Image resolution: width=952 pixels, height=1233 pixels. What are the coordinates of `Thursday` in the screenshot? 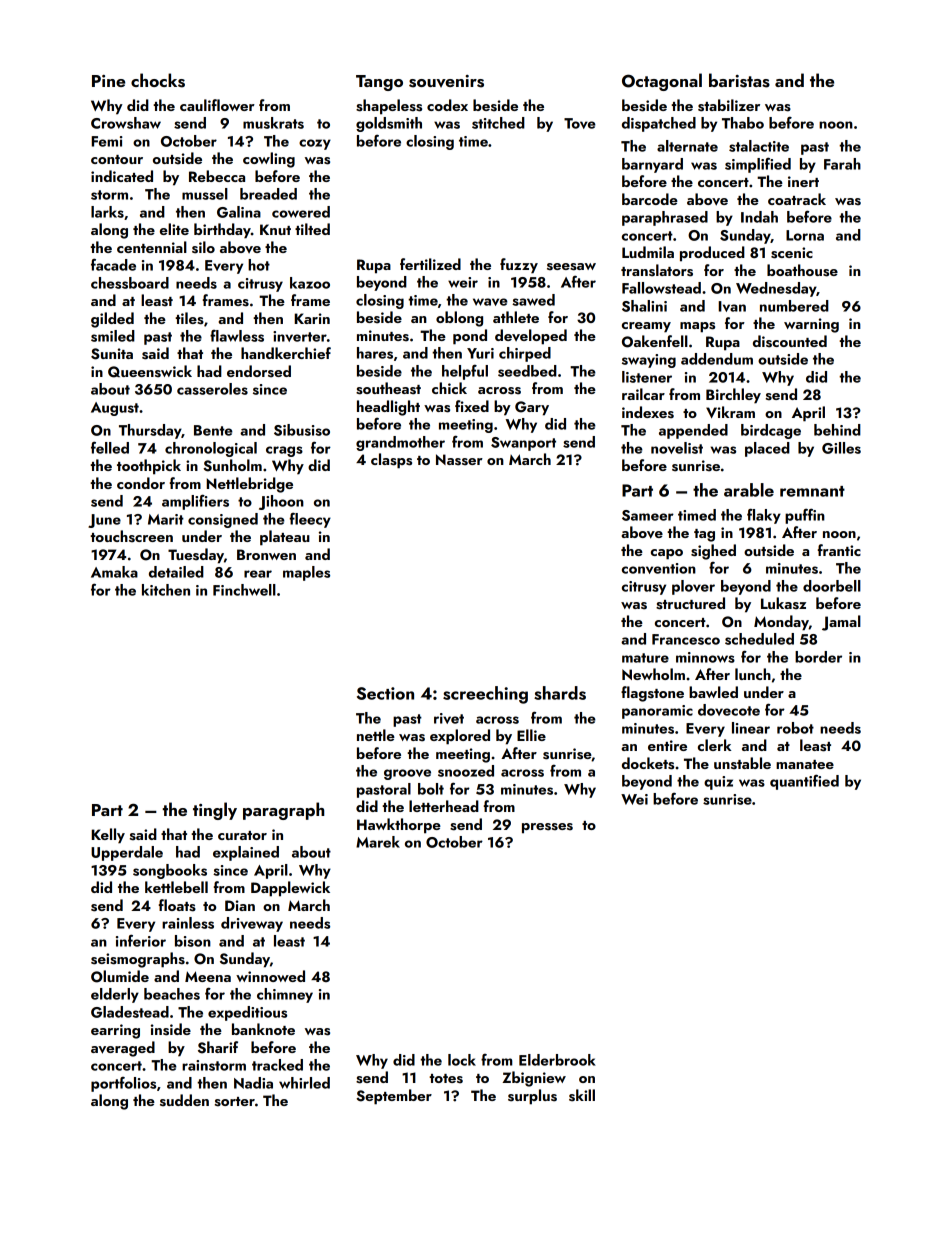 It's located at (150, 431).
